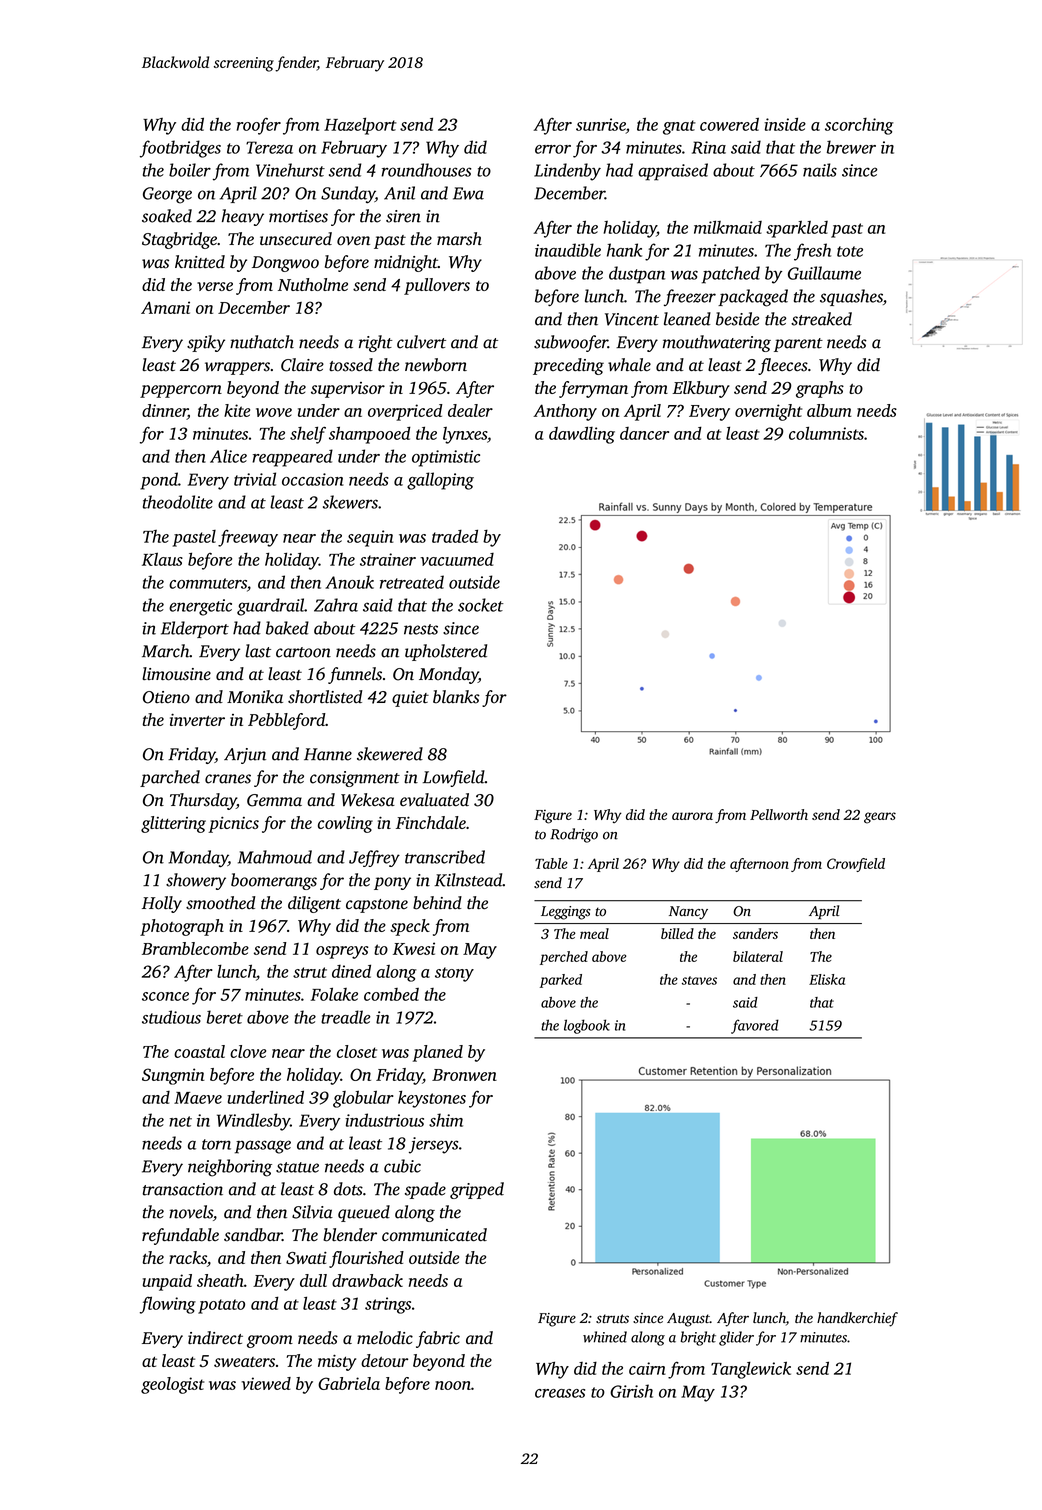  I want to click on clove, so click(248, 1051).
